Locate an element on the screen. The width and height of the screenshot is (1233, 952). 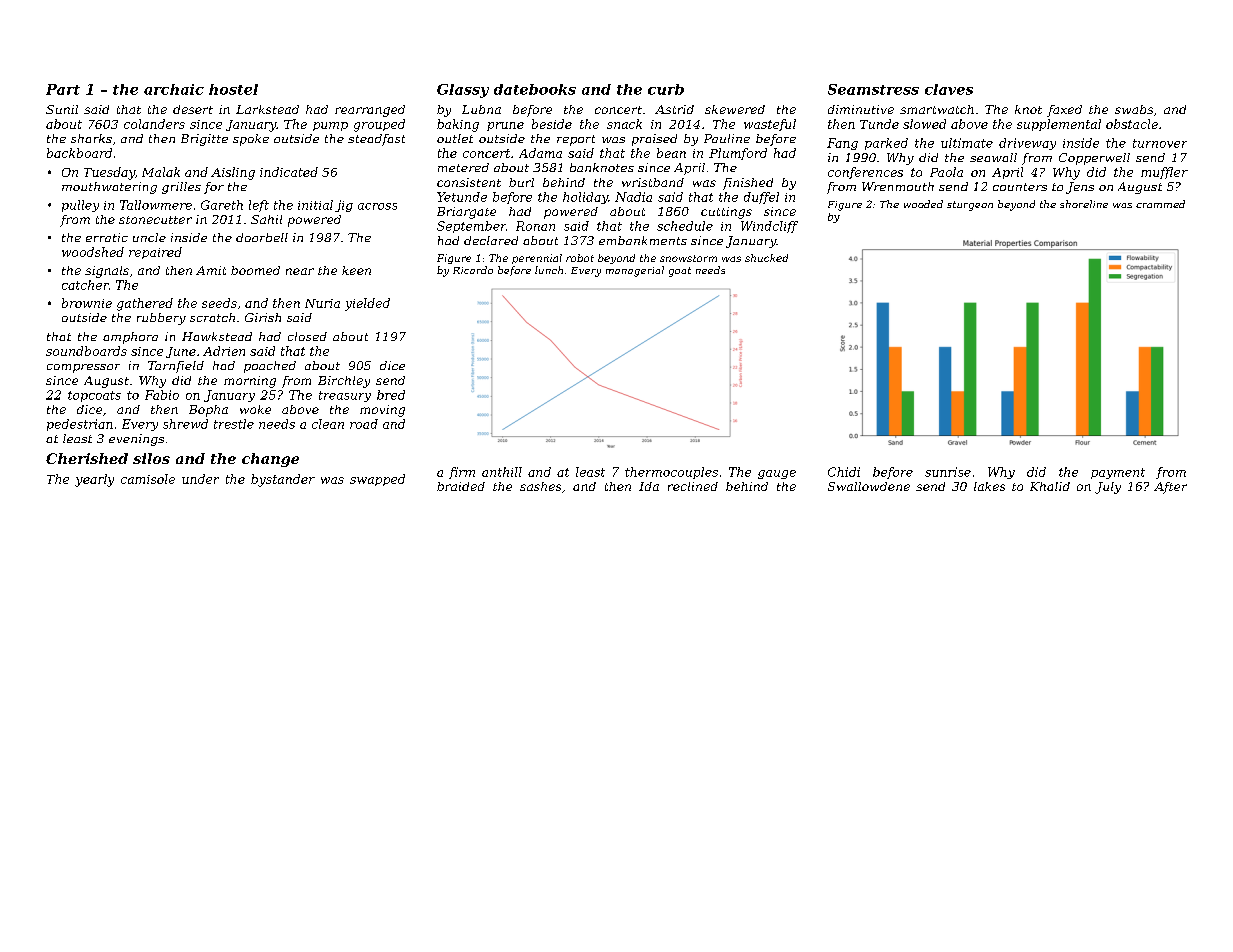
anthill is located at coordinates (502, 472).
